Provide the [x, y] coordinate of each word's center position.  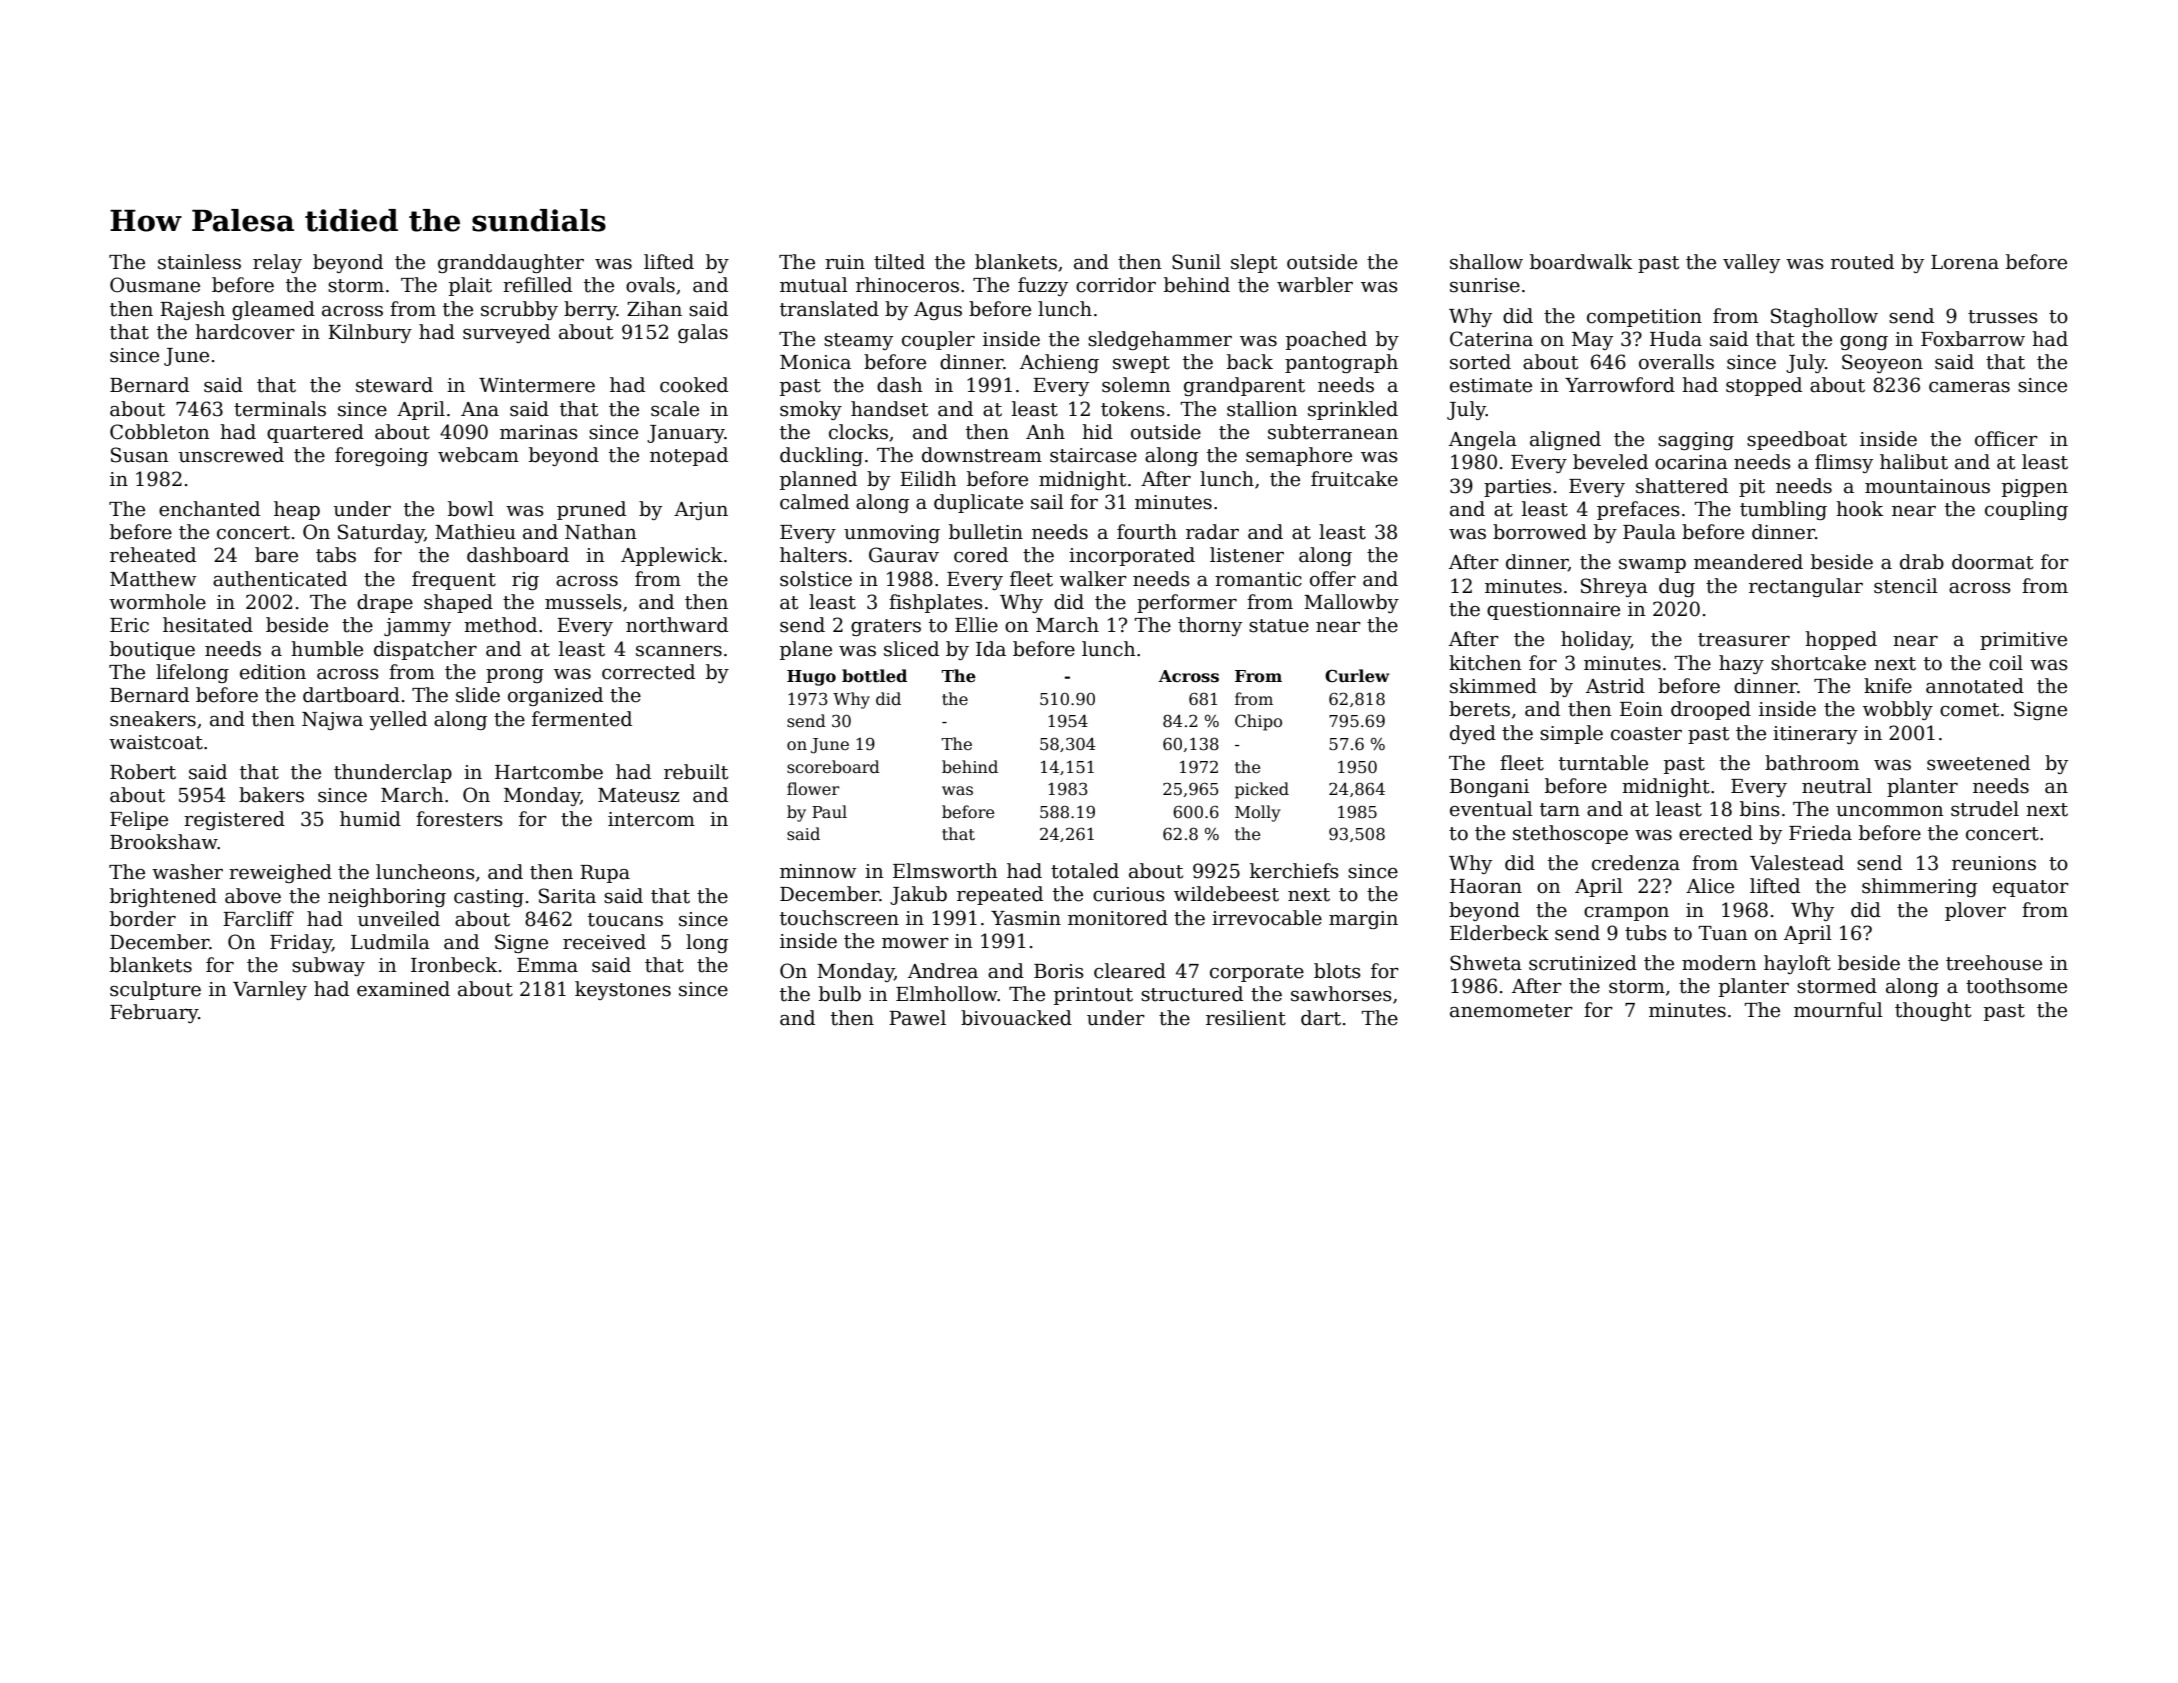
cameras [1969, 387]
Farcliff [258, 919]
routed [1862, 262]
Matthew [153, 579]
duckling [821, 456]
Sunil [1196, 262]
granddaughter [511, 263]
